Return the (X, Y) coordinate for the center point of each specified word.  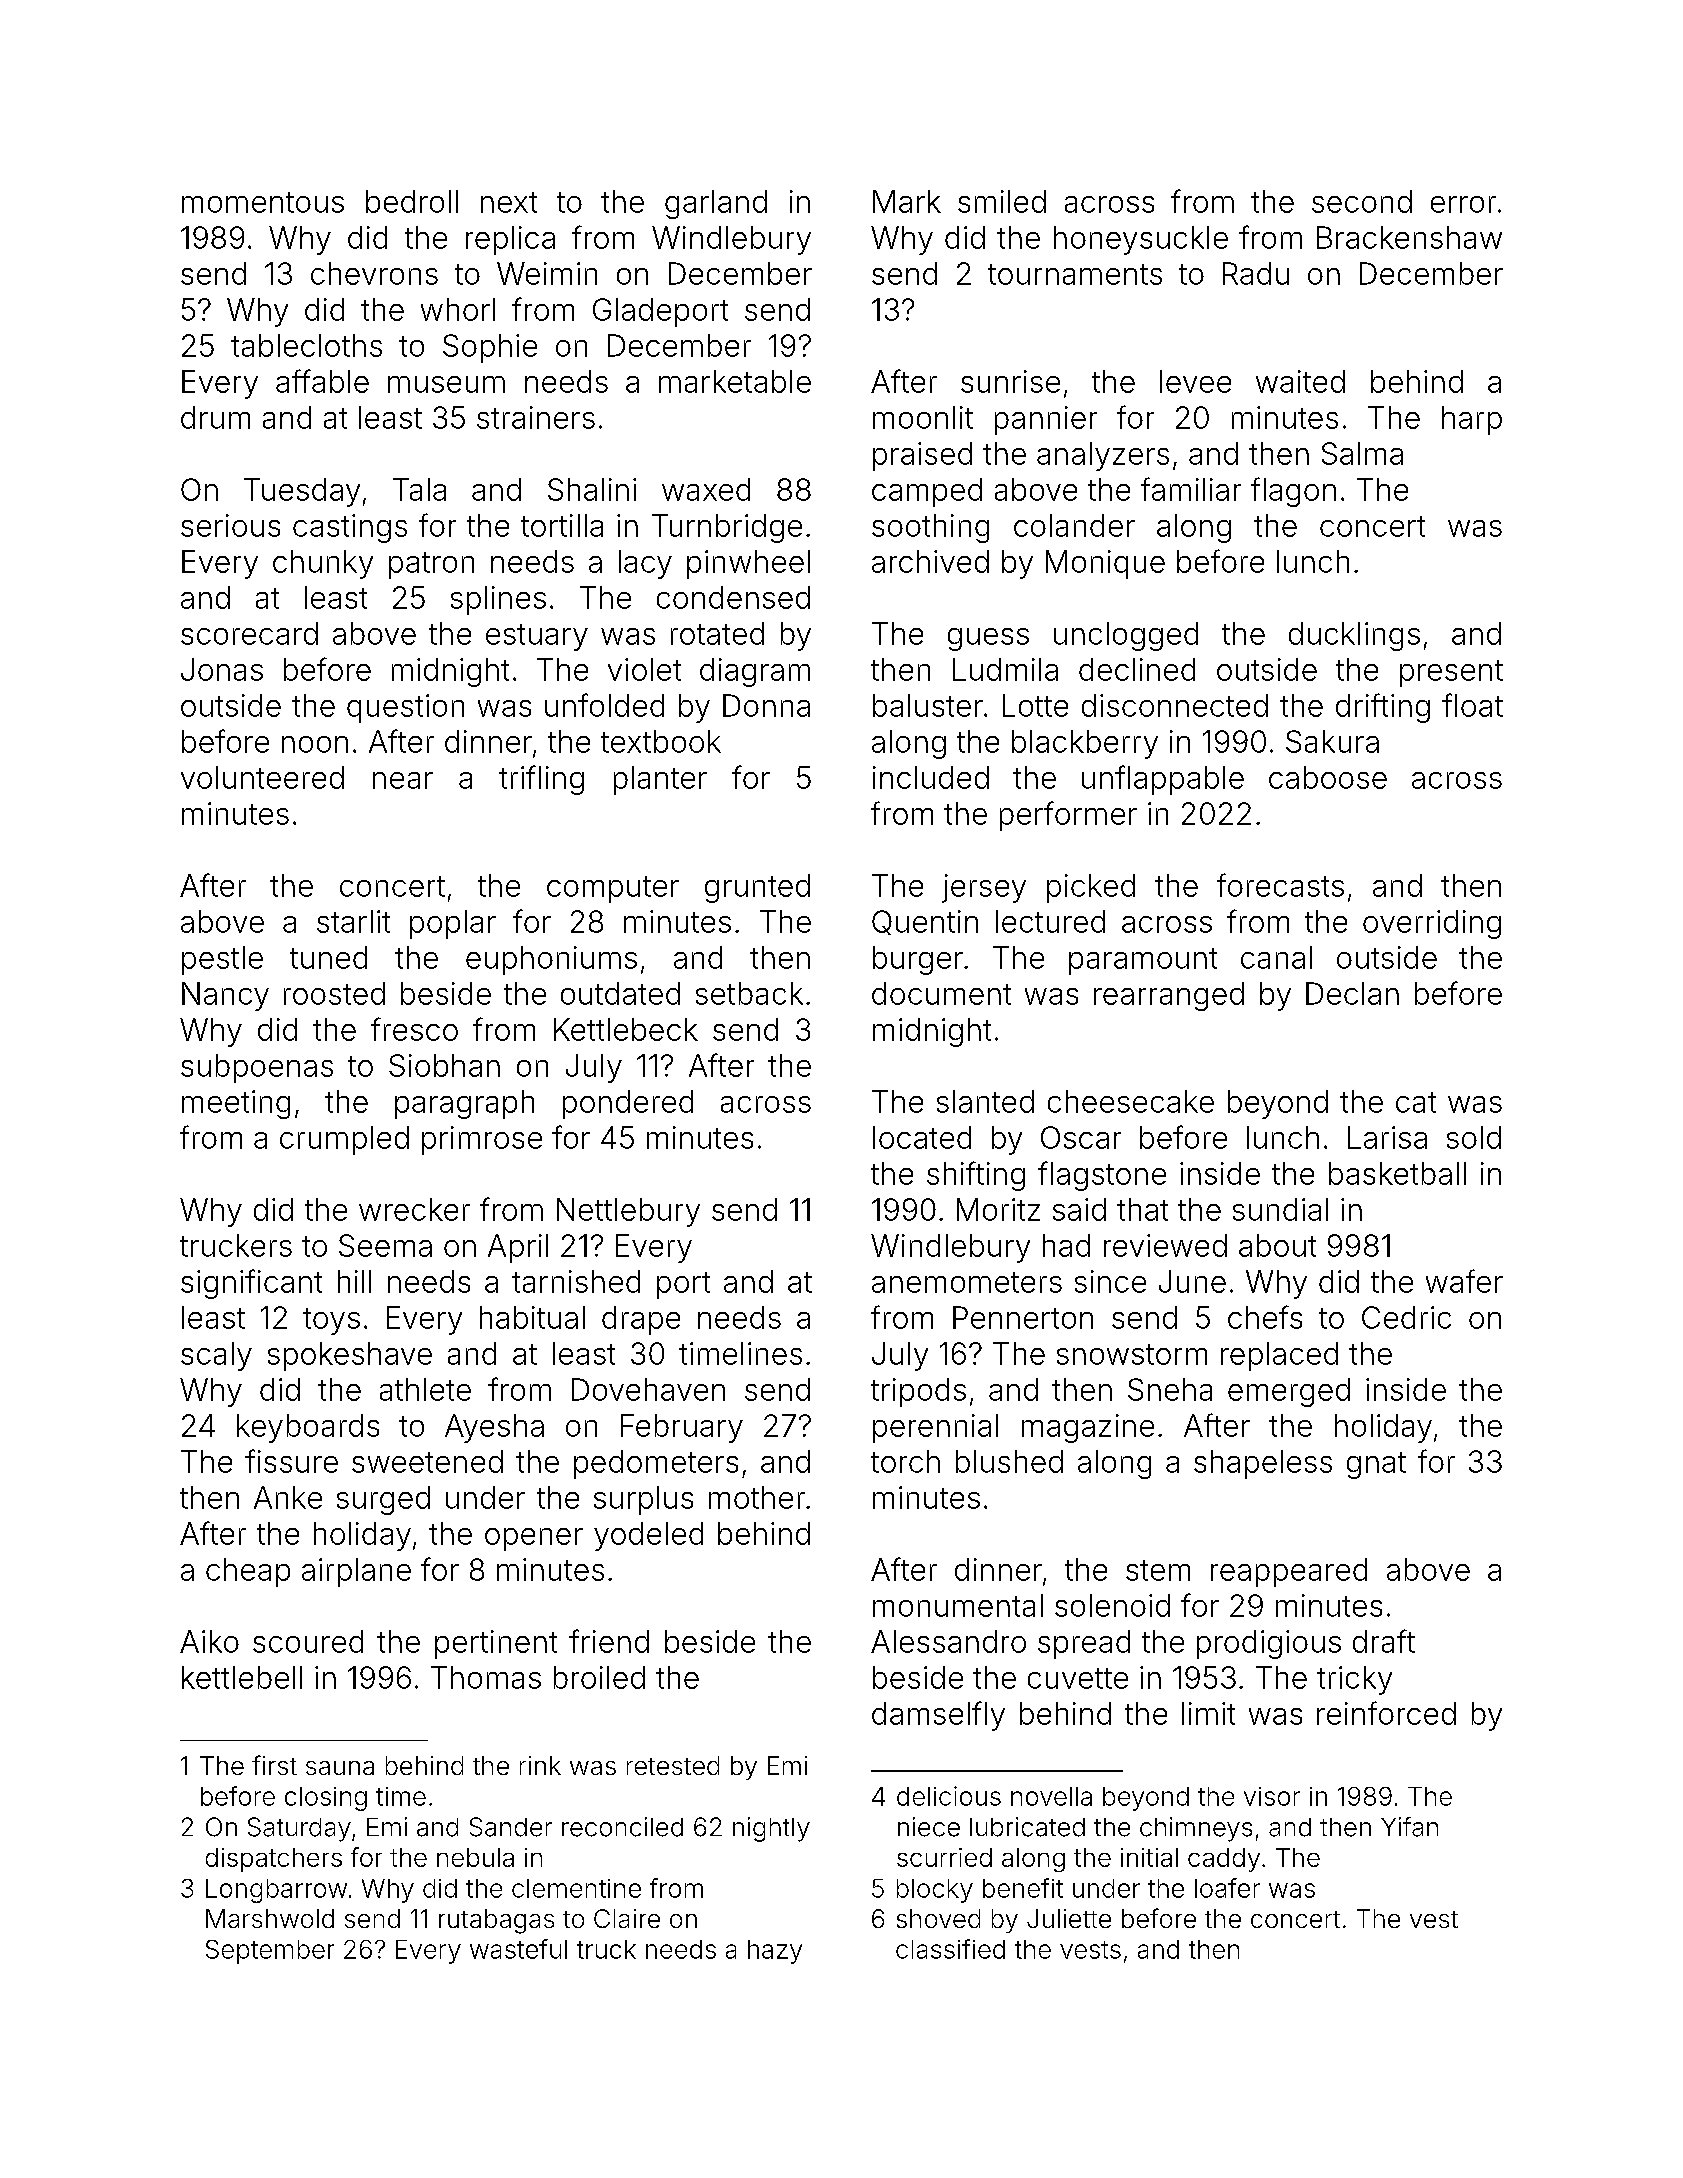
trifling (541, 780)
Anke (288, 1497)
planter (660, 780)
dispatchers (274, 1860)
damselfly (938, 1716)
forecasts (1280, 885)
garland (716, 204)
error (1463, 204)
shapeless (1263, 1464)
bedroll (412, 201)
